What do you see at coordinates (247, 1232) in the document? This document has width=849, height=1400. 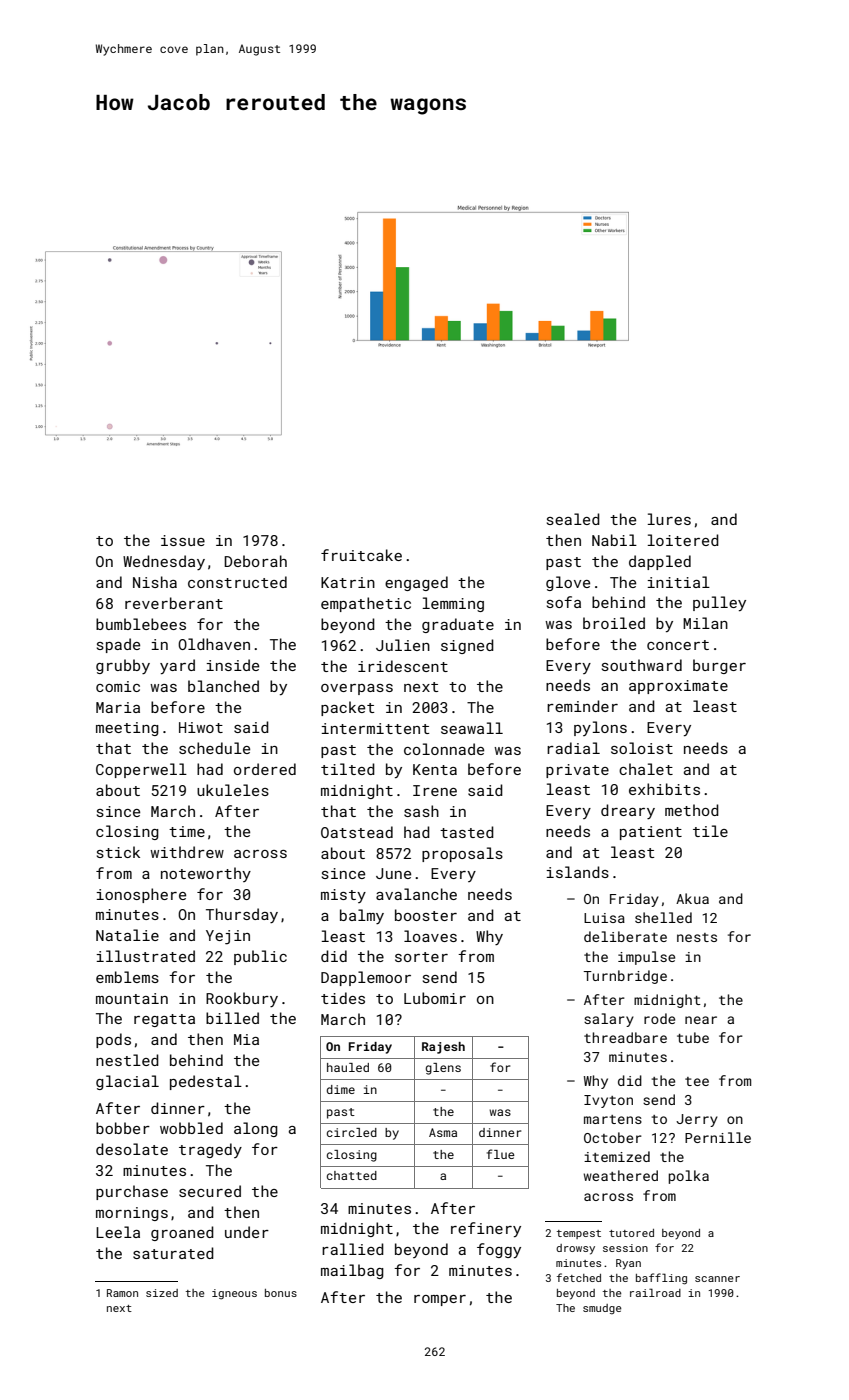 I see `under` at bounding box center [247, 1232].
